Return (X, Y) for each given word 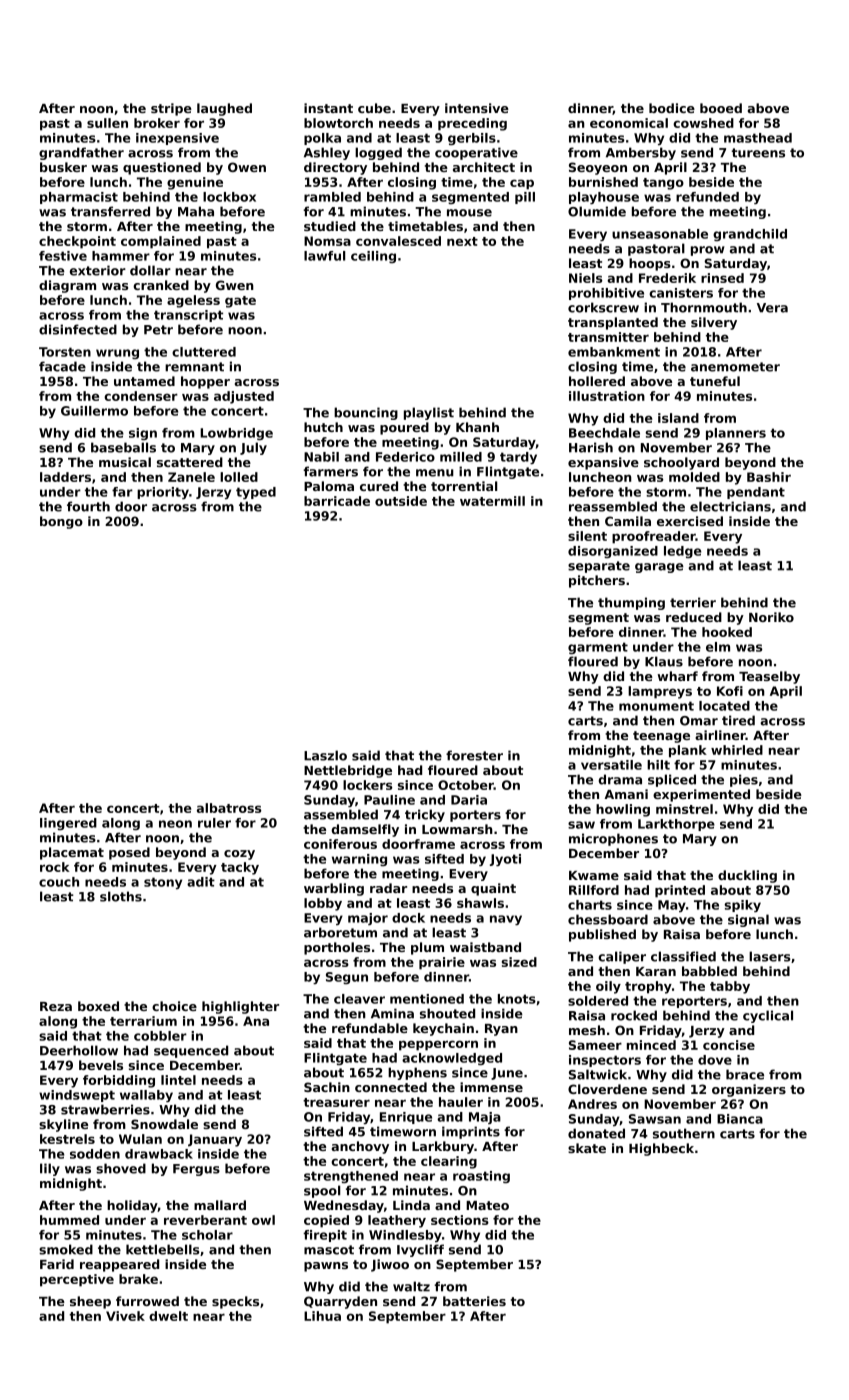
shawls (480, 903)
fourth (88, 506)
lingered (68, 824)
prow (708, 251)
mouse (469, 213)
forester (474, 755)
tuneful (715, 381)
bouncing (366, 413)
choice (174, 1006)
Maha (196, 211)
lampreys (660, 692)
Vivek (125, 1316)
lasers (769, 956)
